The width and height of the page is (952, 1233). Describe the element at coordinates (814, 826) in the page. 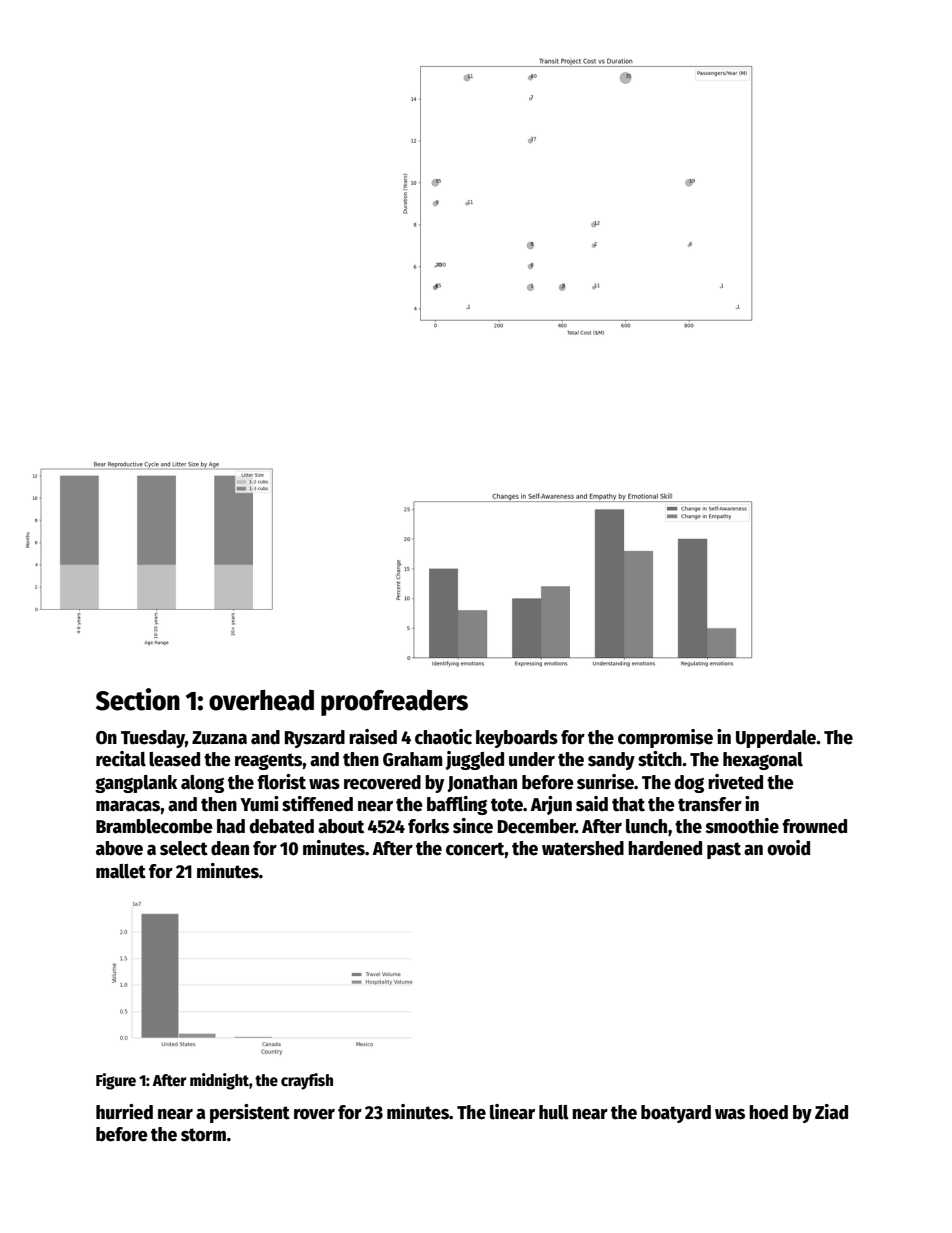

I see `frowned` at that location.
